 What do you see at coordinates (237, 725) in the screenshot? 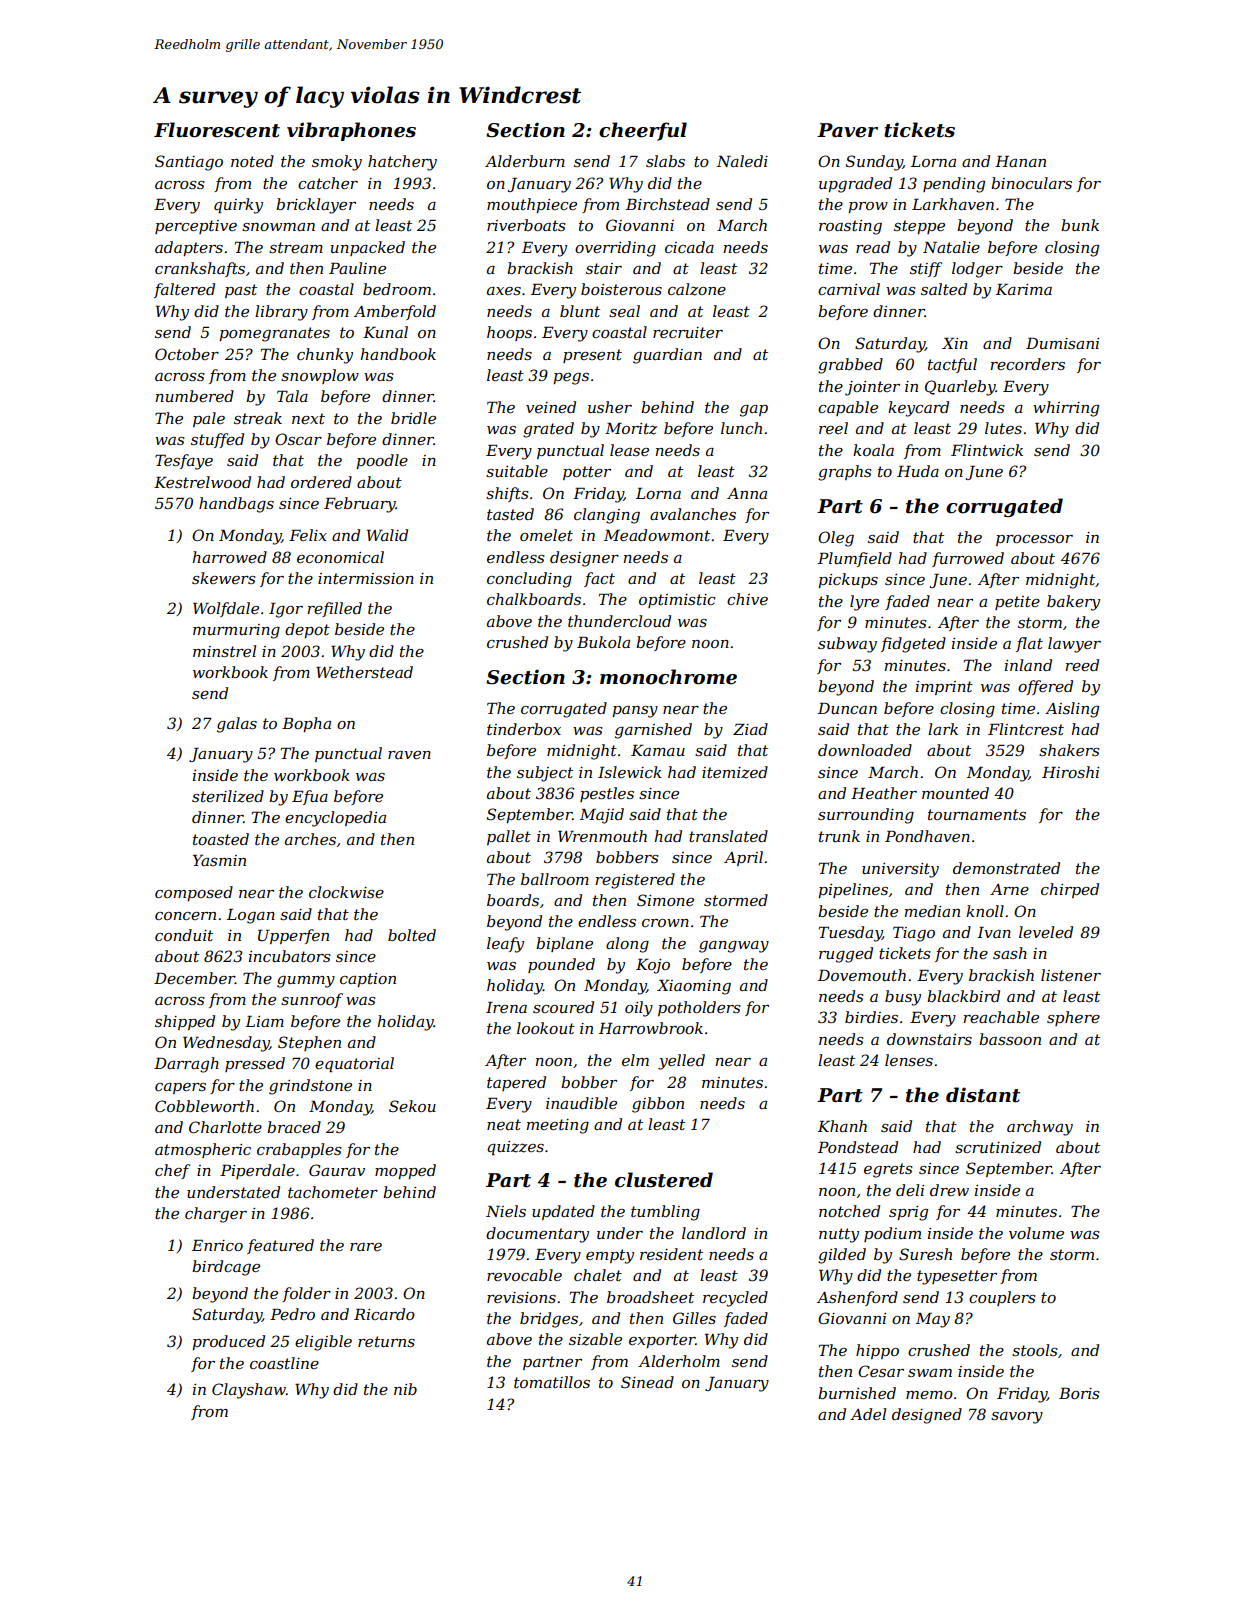
I see `galas` at bounding box center [237, 725].
